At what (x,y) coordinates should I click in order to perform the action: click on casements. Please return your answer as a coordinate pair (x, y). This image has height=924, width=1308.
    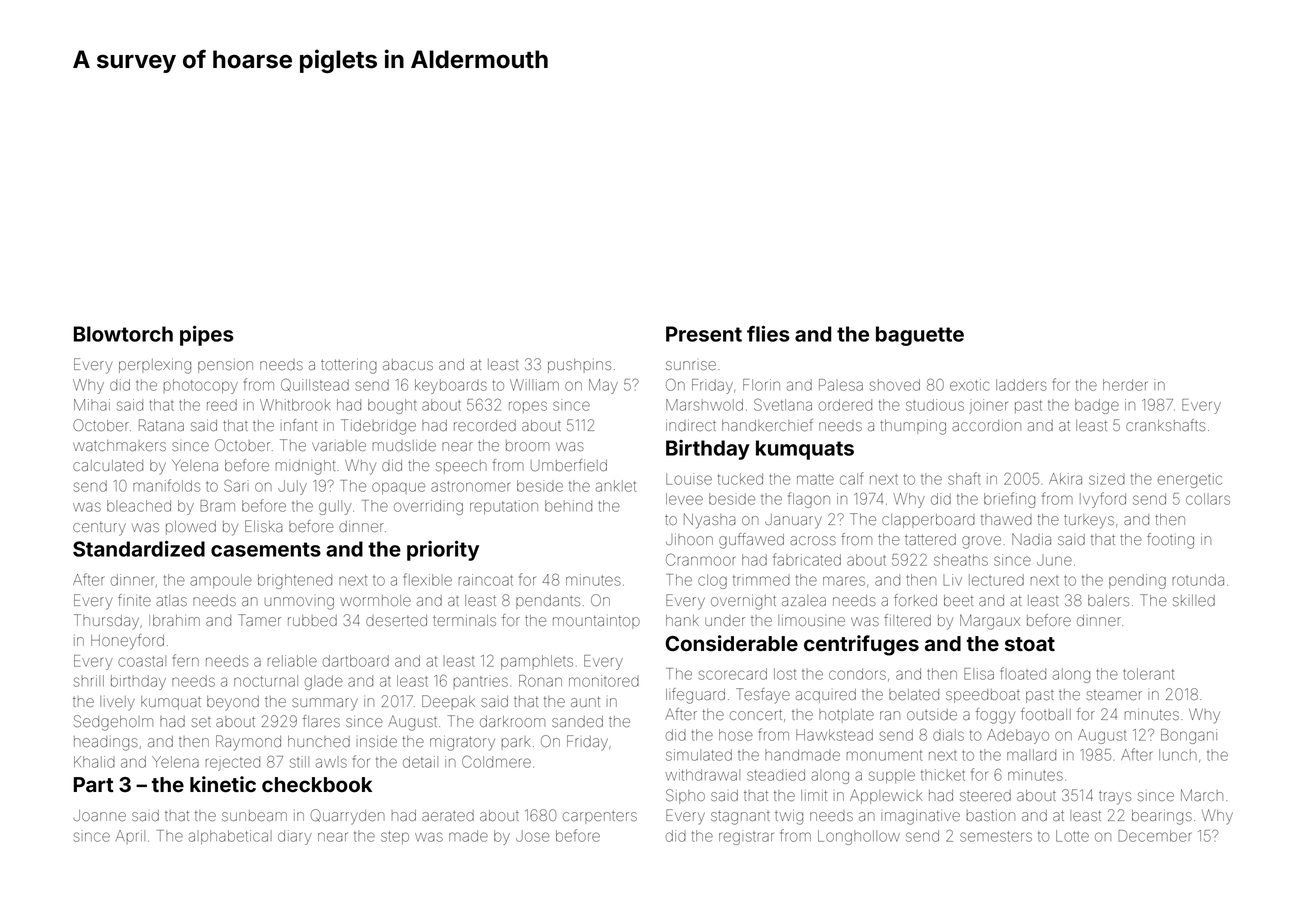
    Looking at the image, I should click on (266, 549).
